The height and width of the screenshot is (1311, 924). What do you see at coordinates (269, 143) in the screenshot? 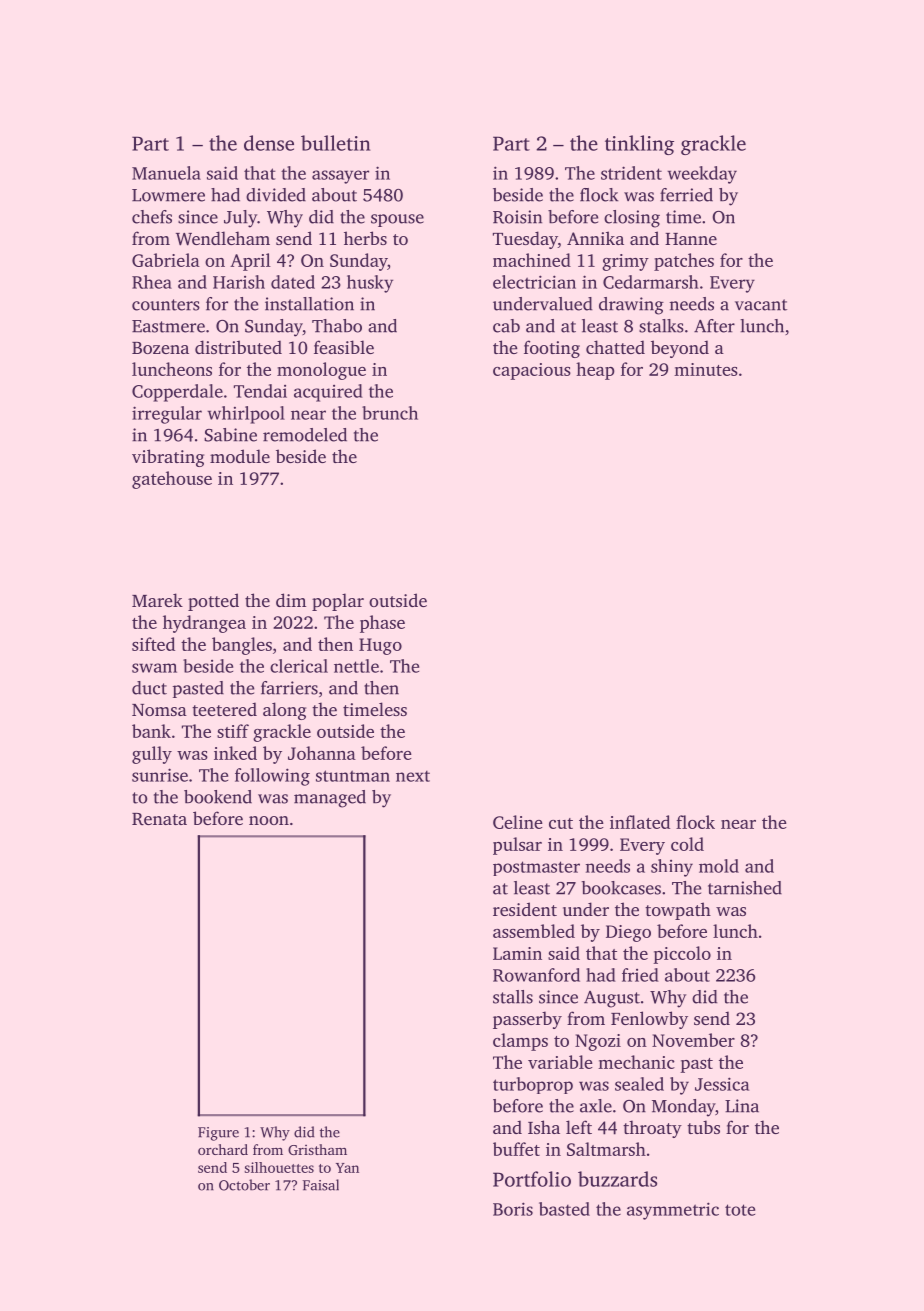
I see `dense` at bounding box center [269, 143].
